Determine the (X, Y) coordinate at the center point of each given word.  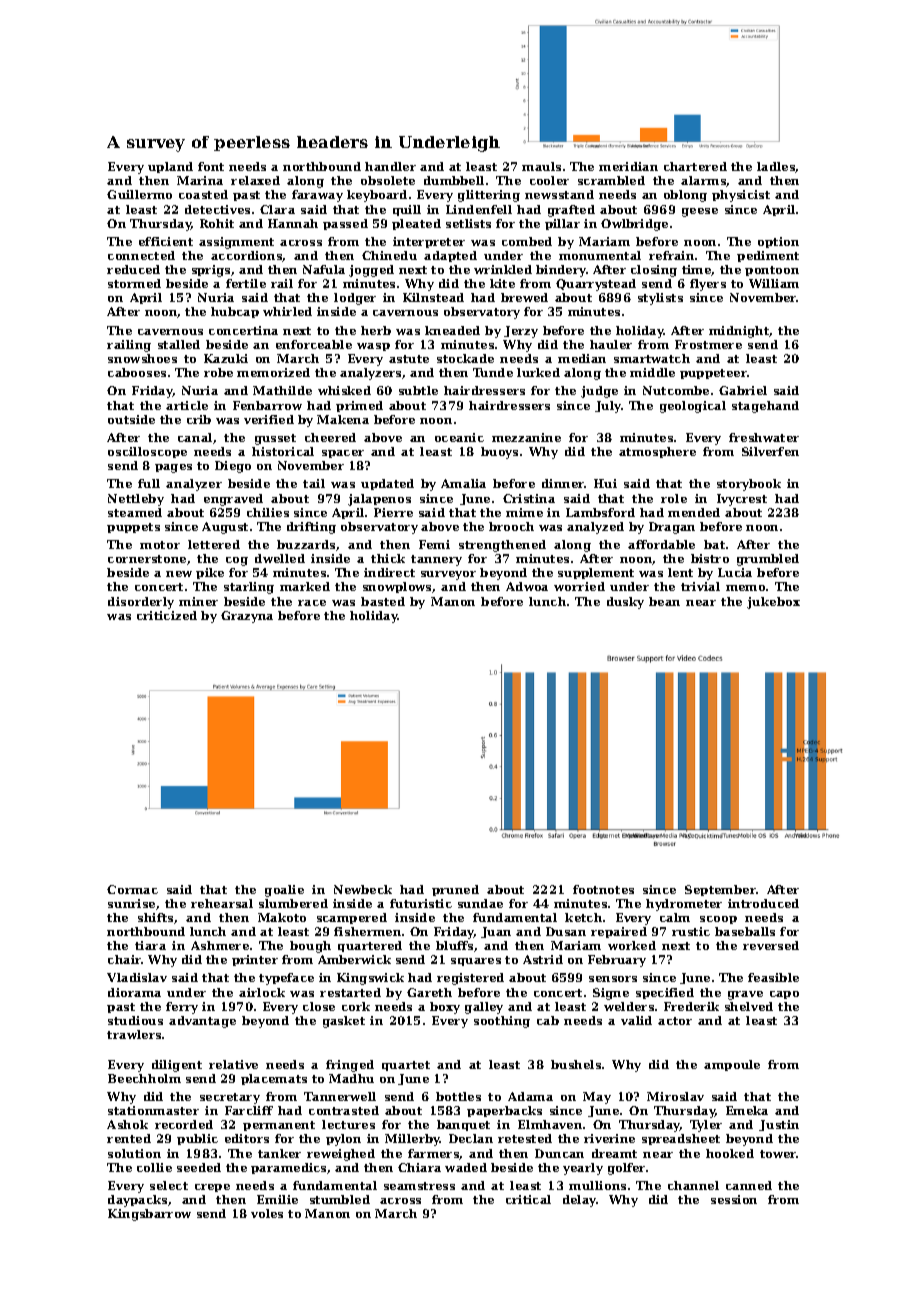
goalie (284, 891)
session (734, 1199)
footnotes (603, 889)
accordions (247, 256)
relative (233, 1064)
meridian (628, 166)
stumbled (340, 1199)
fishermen (367, 931)
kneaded (452, 330)
